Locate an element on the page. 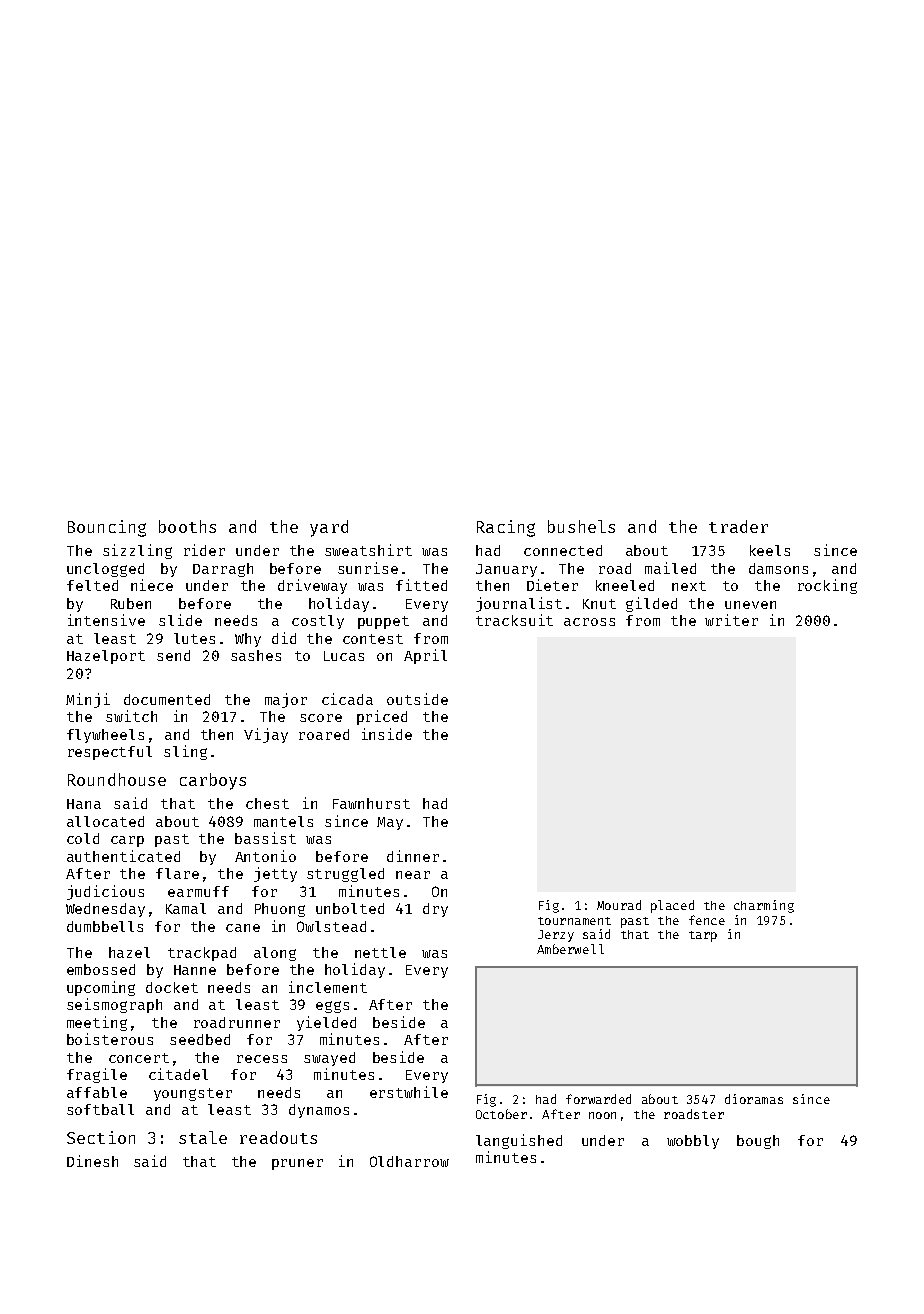  booths is located at coordinates (187, 526).
